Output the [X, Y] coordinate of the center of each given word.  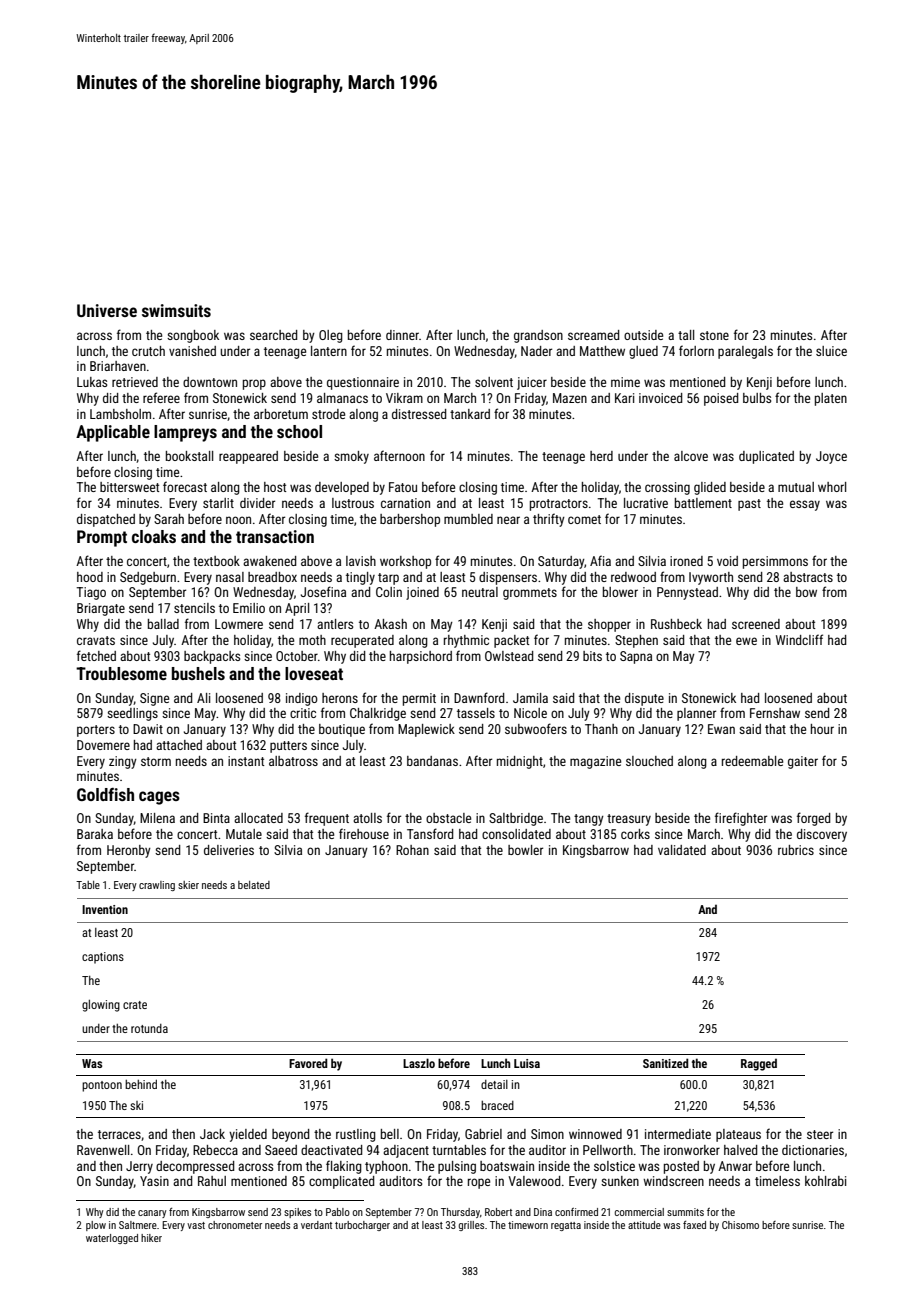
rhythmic [466, 641]
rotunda [149, 1028]
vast [196, 1225]
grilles [471, 1226]
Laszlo [419, 1063]
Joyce [831, 457]
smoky [351, 457]
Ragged [759, 1064]
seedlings [132, 714]
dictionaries [813, 1150]
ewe [746, 641]
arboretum [281, 414]
